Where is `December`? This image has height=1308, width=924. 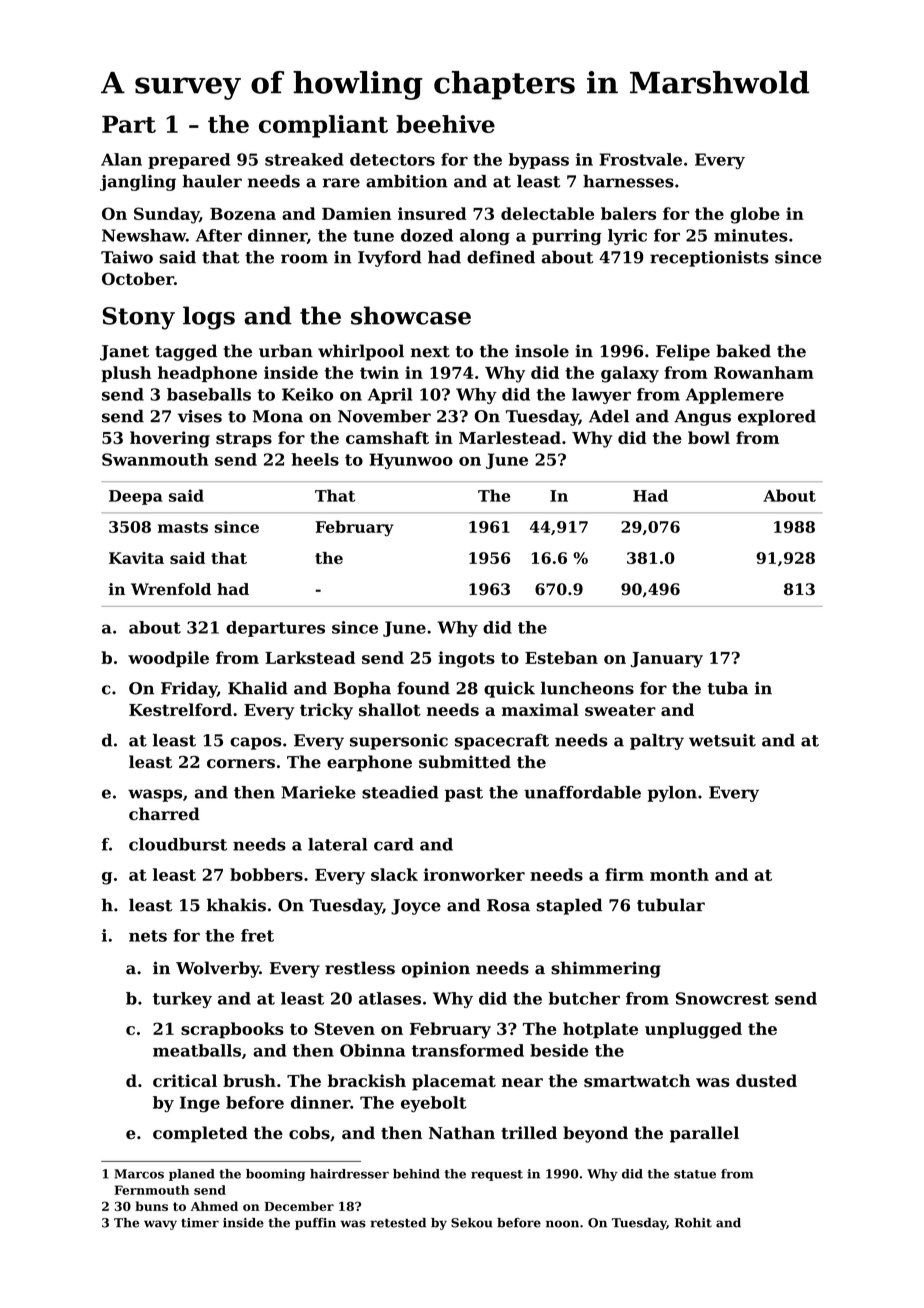 December is located at coordinates (299, 1206).
